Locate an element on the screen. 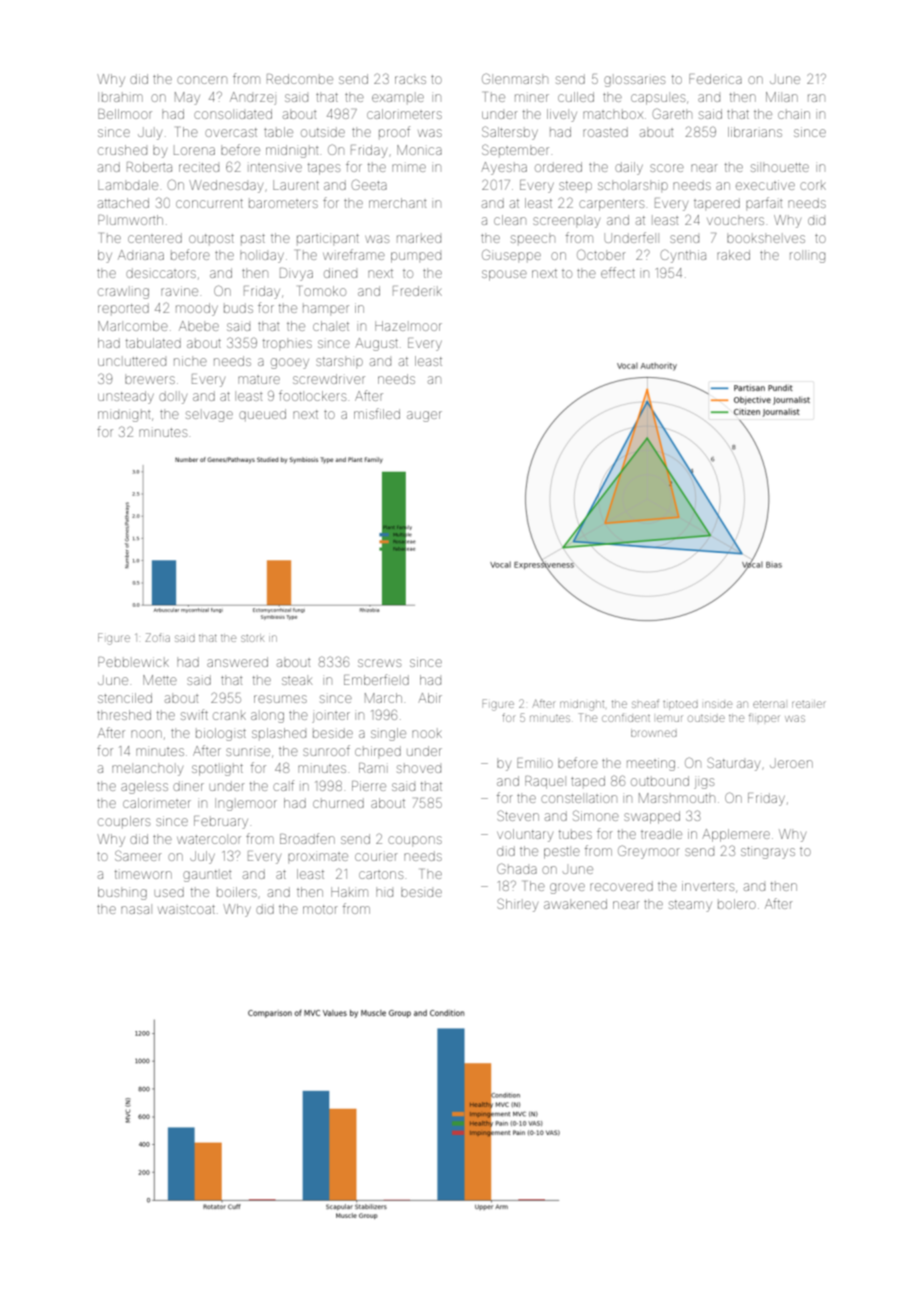  clean is located at coordinates (510, 220).
